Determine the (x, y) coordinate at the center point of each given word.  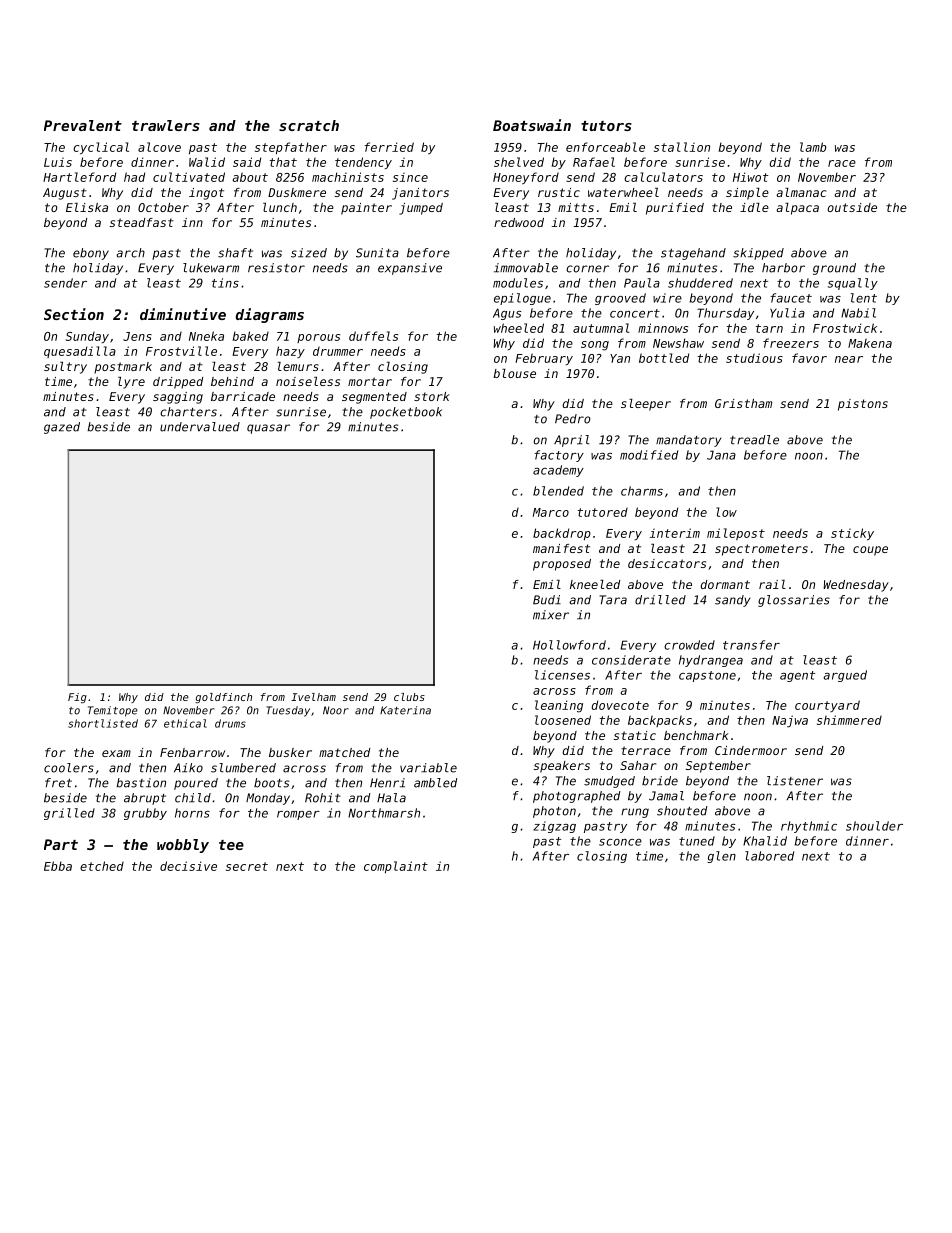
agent (797, 676)
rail (772, 584)
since (410, 177)
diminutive (183, 314)
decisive (188, 866)
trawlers (166, 125)
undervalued (200, 427)
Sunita (377, 253)
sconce (620, 842)
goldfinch (223, 698)
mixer (551, 615)
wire (667, 298)
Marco (551, 512)
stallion (682, 147)
